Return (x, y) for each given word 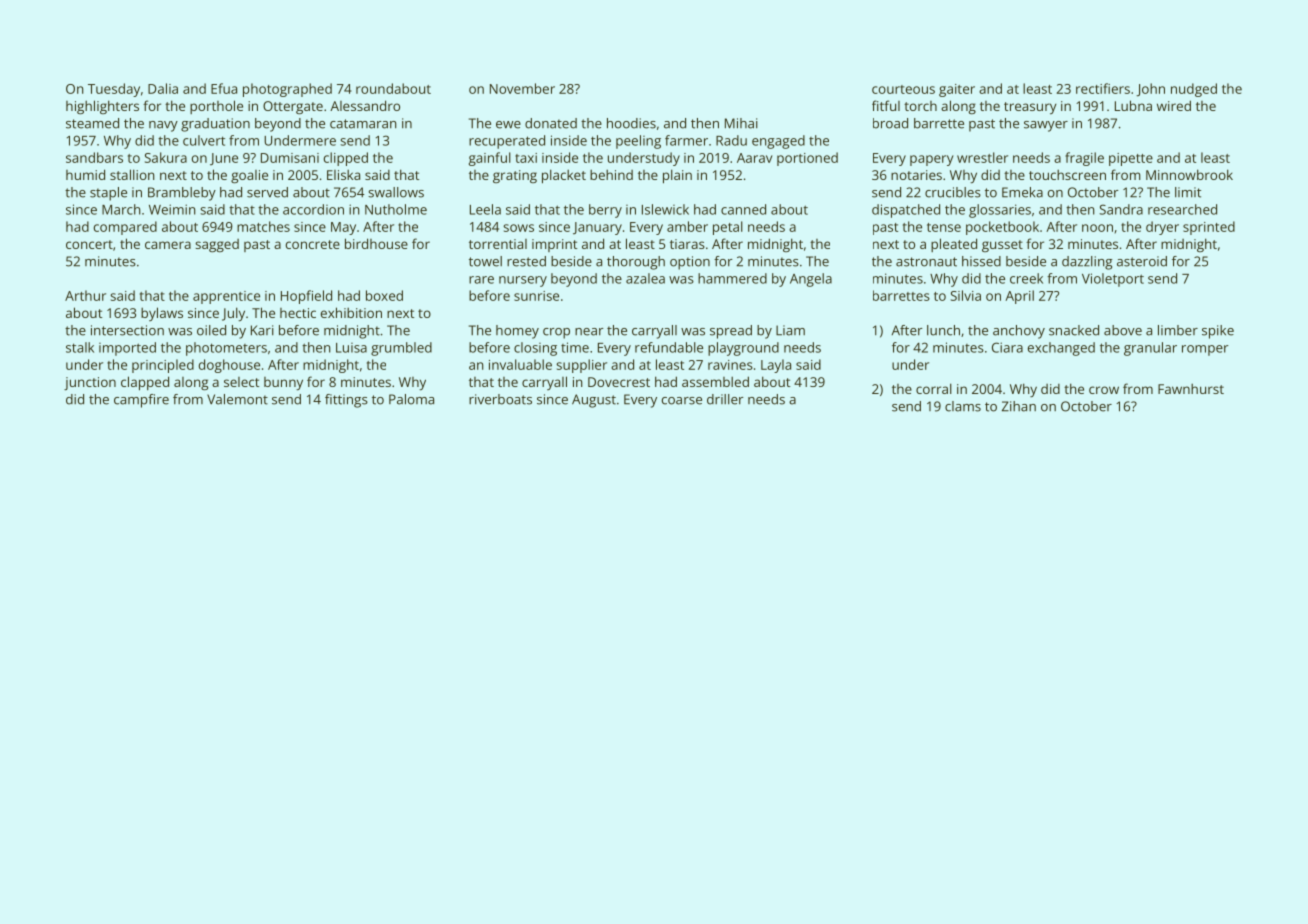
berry (605, 211)
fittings (346, 401)
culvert (204, 140)
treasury (1030, 108)
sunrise (536, 296)
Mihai (741, 123)
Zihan (1019, 406)
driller (725, 399)
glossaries (1000, 211)
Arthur (85, 295)
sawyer (1046, 126)
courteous (903, 89)
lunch (943, 330)
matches (263, 226)
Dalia (163, 88)
